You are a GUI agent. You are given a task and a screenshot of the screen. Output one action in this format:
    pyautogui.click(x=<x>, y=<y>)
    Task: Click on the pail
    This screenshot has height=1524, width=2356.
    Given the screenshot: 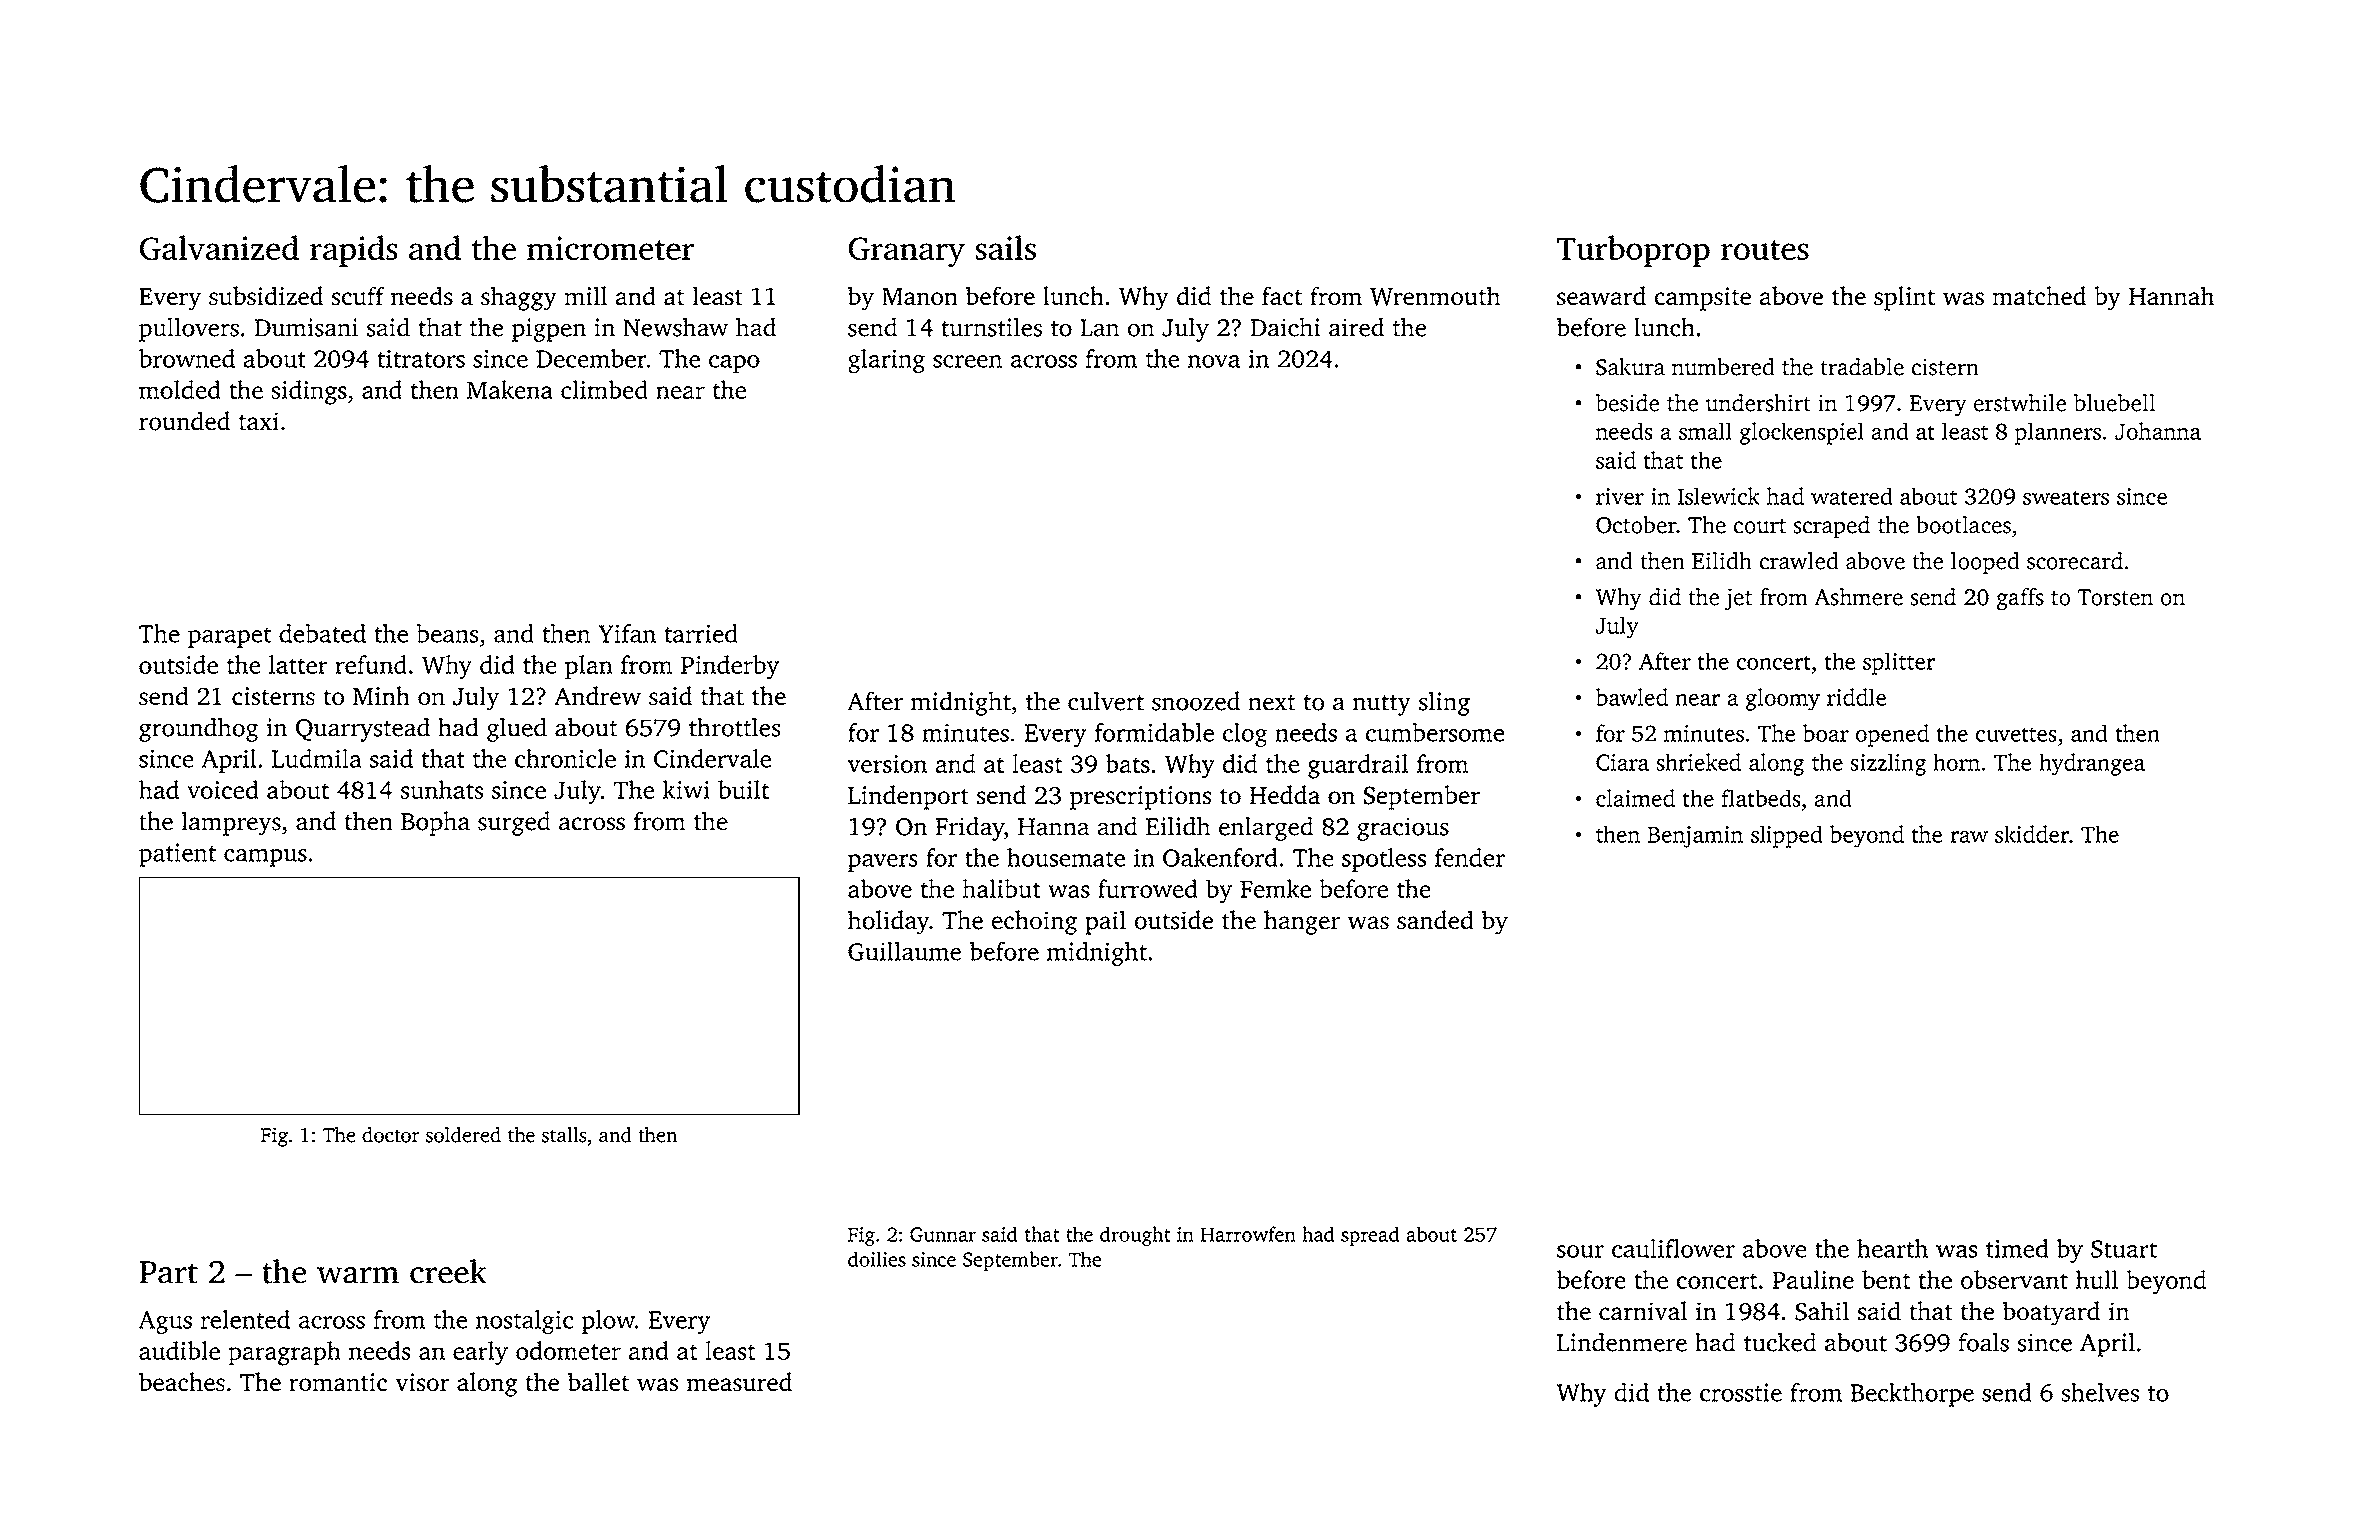 What is the action you would take?
    pyautogui.click(x=1105, y=922)
